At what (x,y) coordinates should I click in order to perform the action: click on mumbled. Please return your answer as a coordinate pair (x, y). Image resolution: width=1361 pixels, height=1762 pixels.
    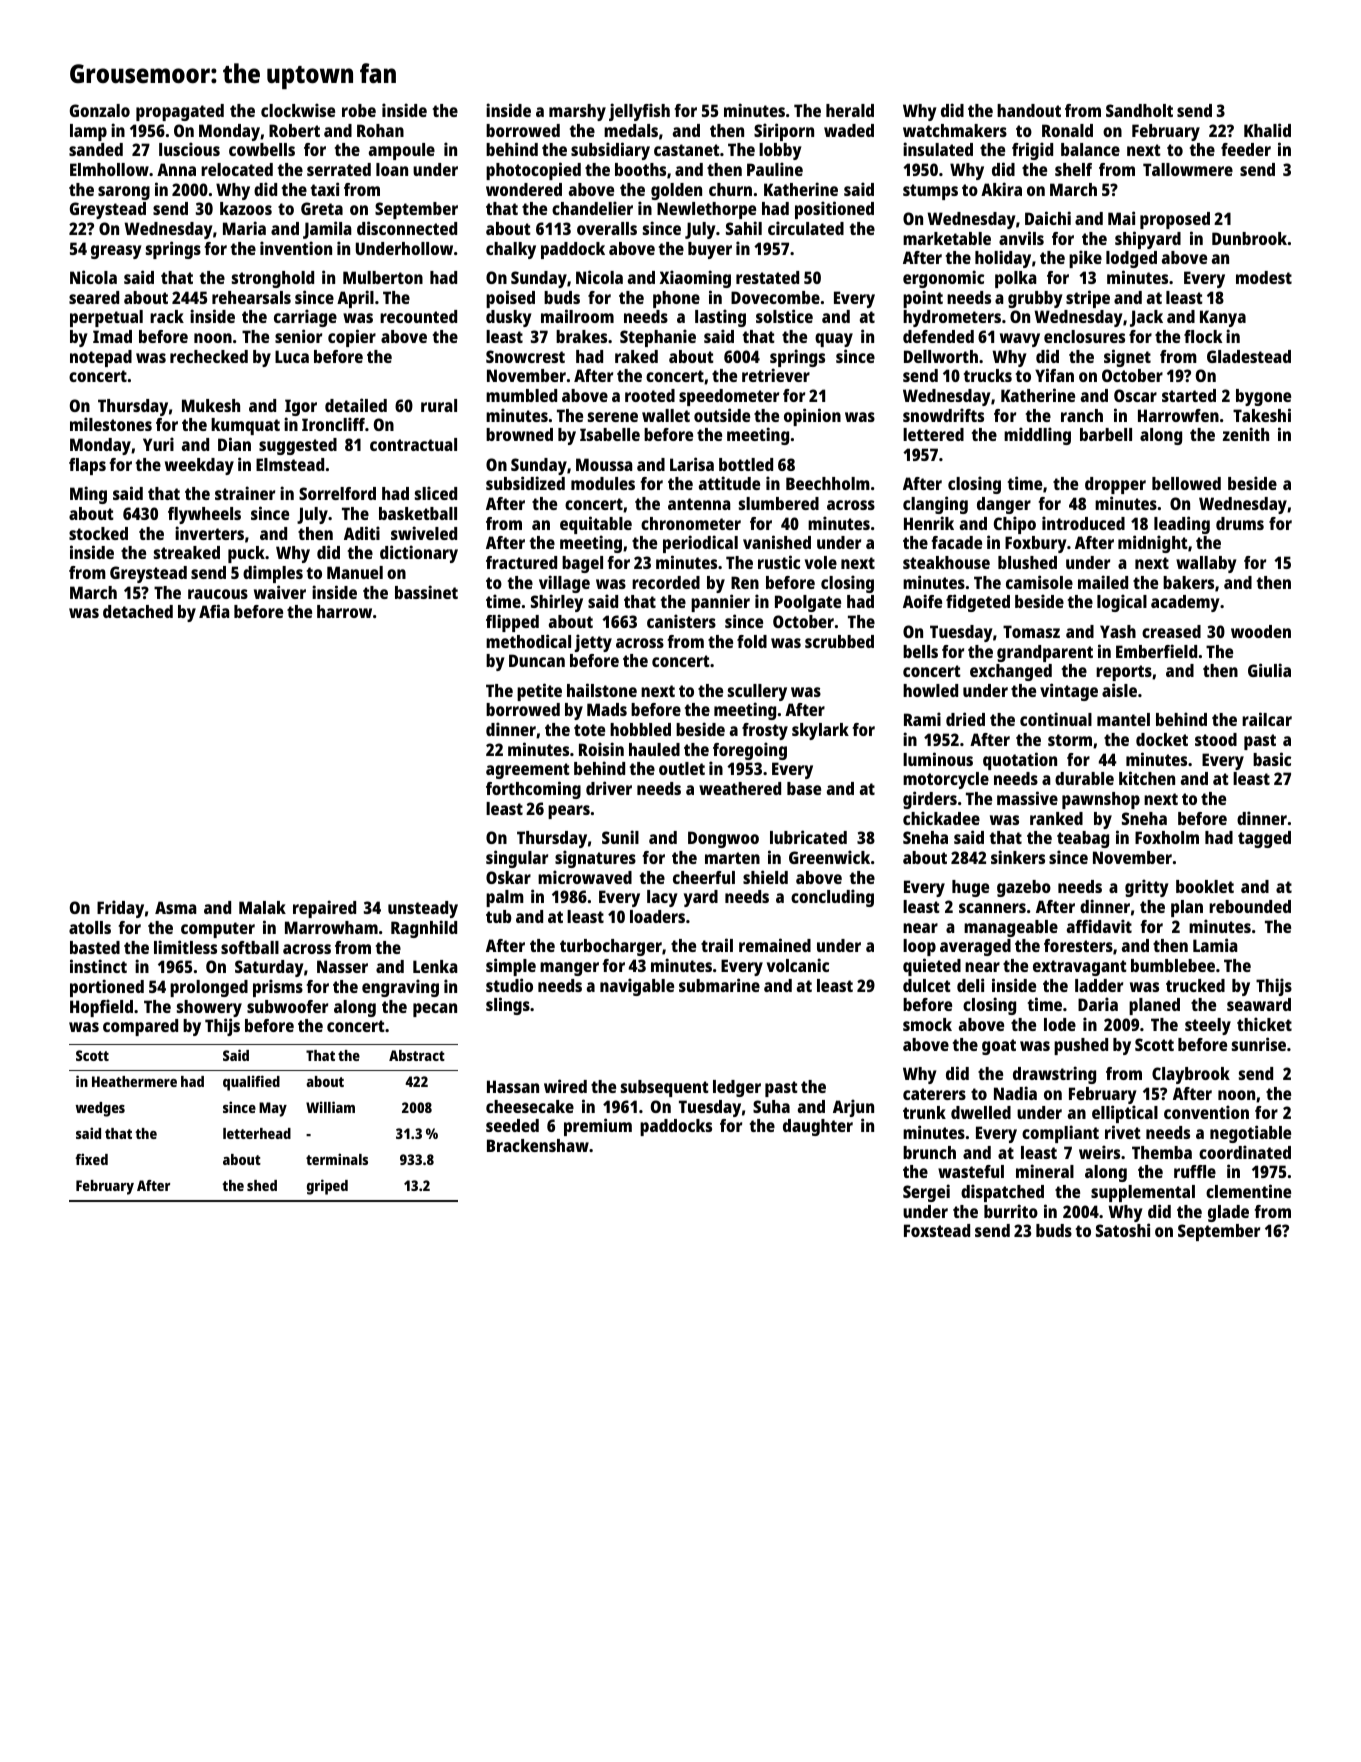
    Looking at the image, I should click on (521, 395).
